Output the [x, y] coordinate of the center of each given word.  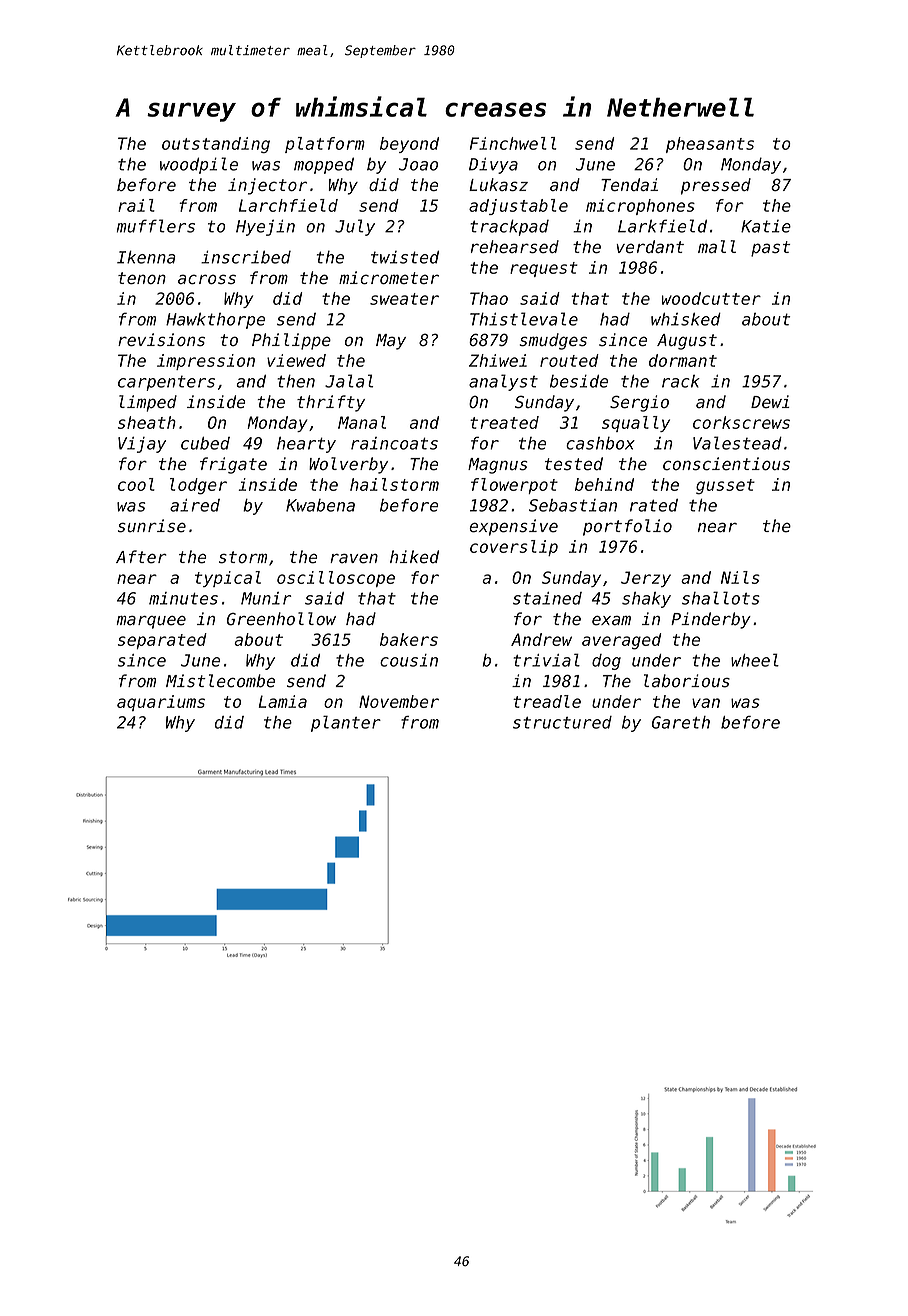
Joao [418, 164]
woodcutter [711, 298]
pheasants [710, 145]
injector [267, 186]
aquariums [161, 703]
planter [346, 723]
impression [206, 362]
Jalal [349, 381]
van [706, 703]
